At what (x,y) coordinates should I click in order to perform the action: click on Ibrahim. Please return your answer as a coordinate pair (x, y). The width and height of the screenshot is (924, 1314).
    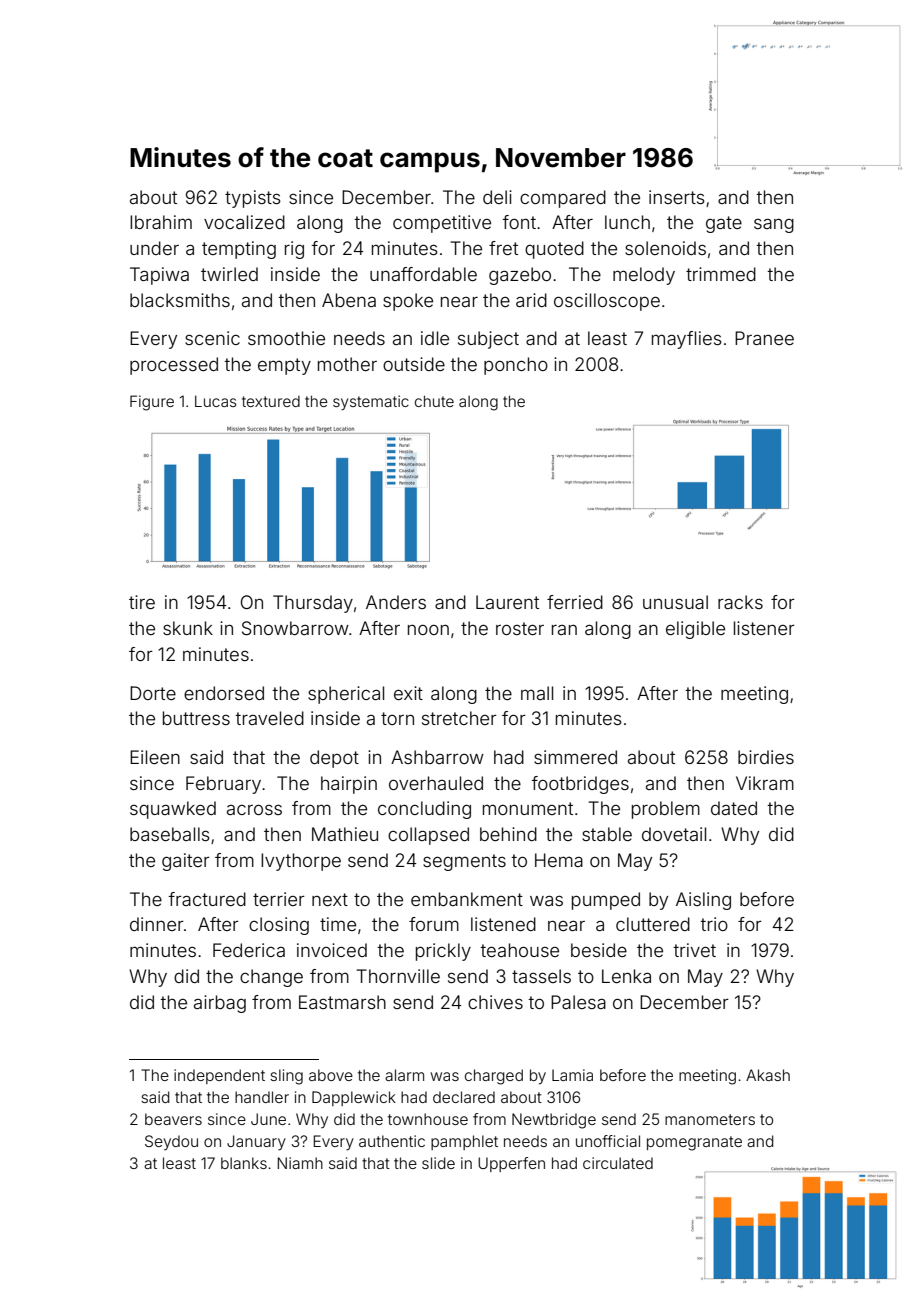
    Looking at the image, I should click on (161, 222).
